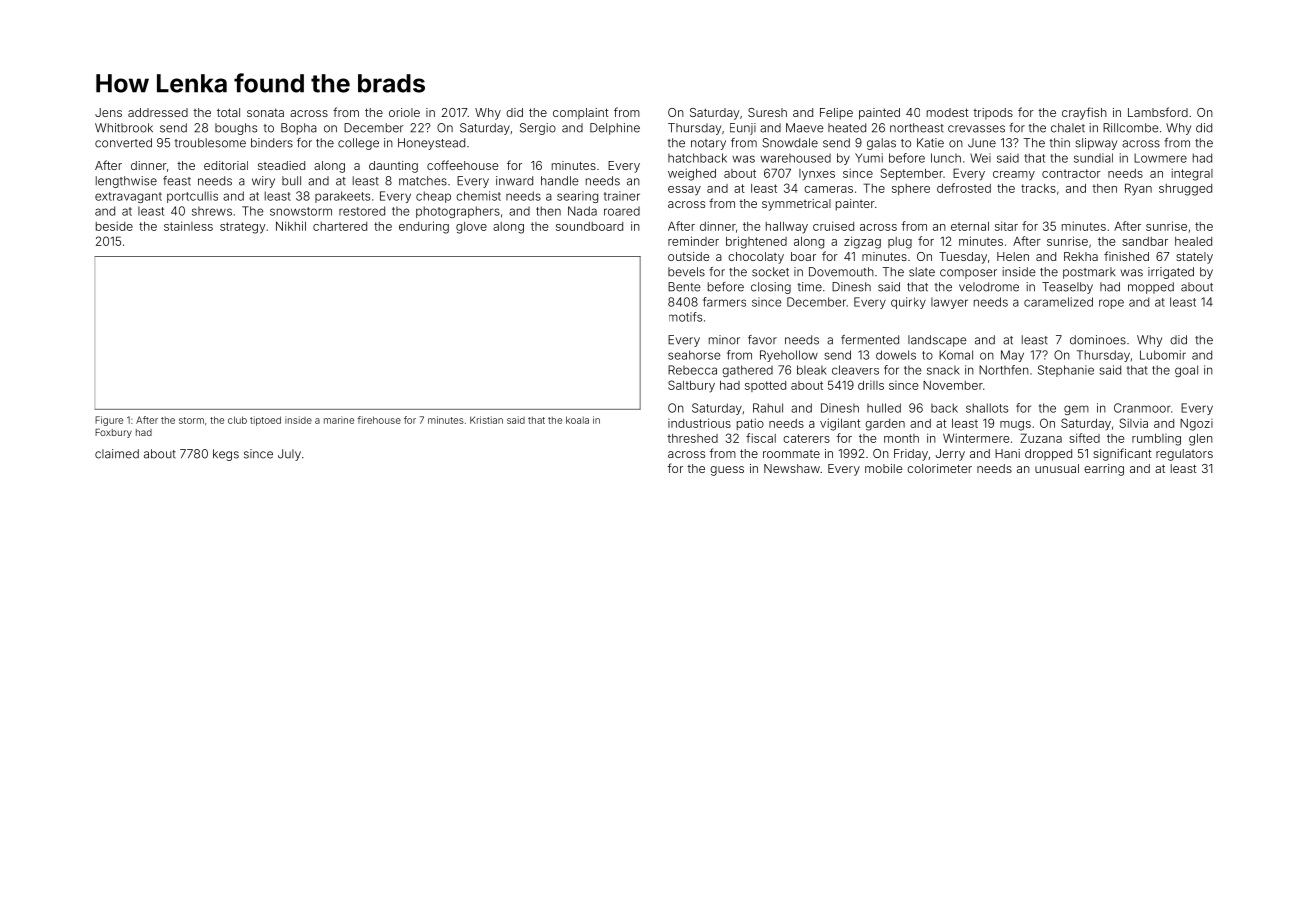  Describe the element at coordinates (237, 420) in the document. I see `club` at that location.
